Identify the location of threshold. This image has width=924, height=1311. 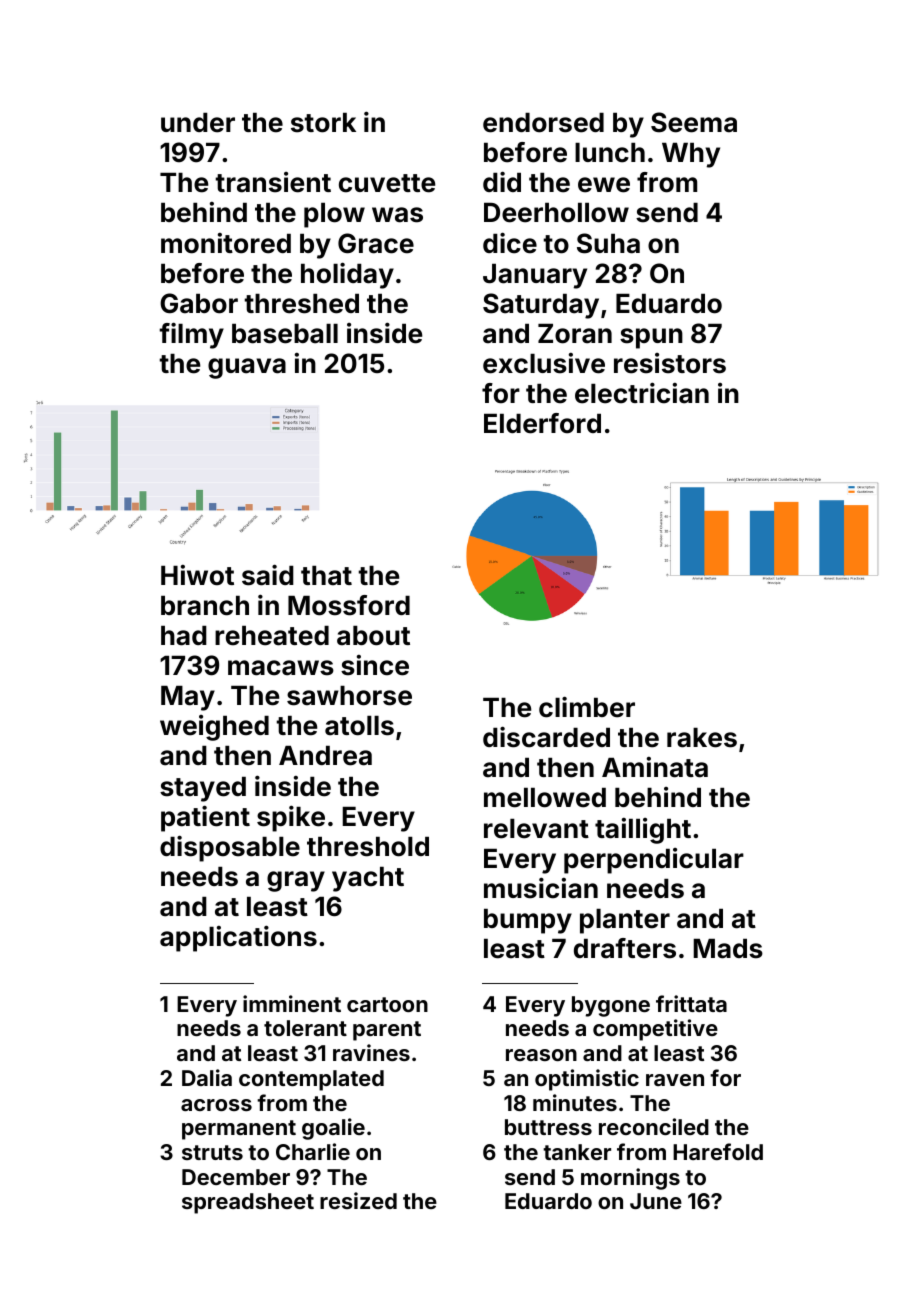
(368, 847).
